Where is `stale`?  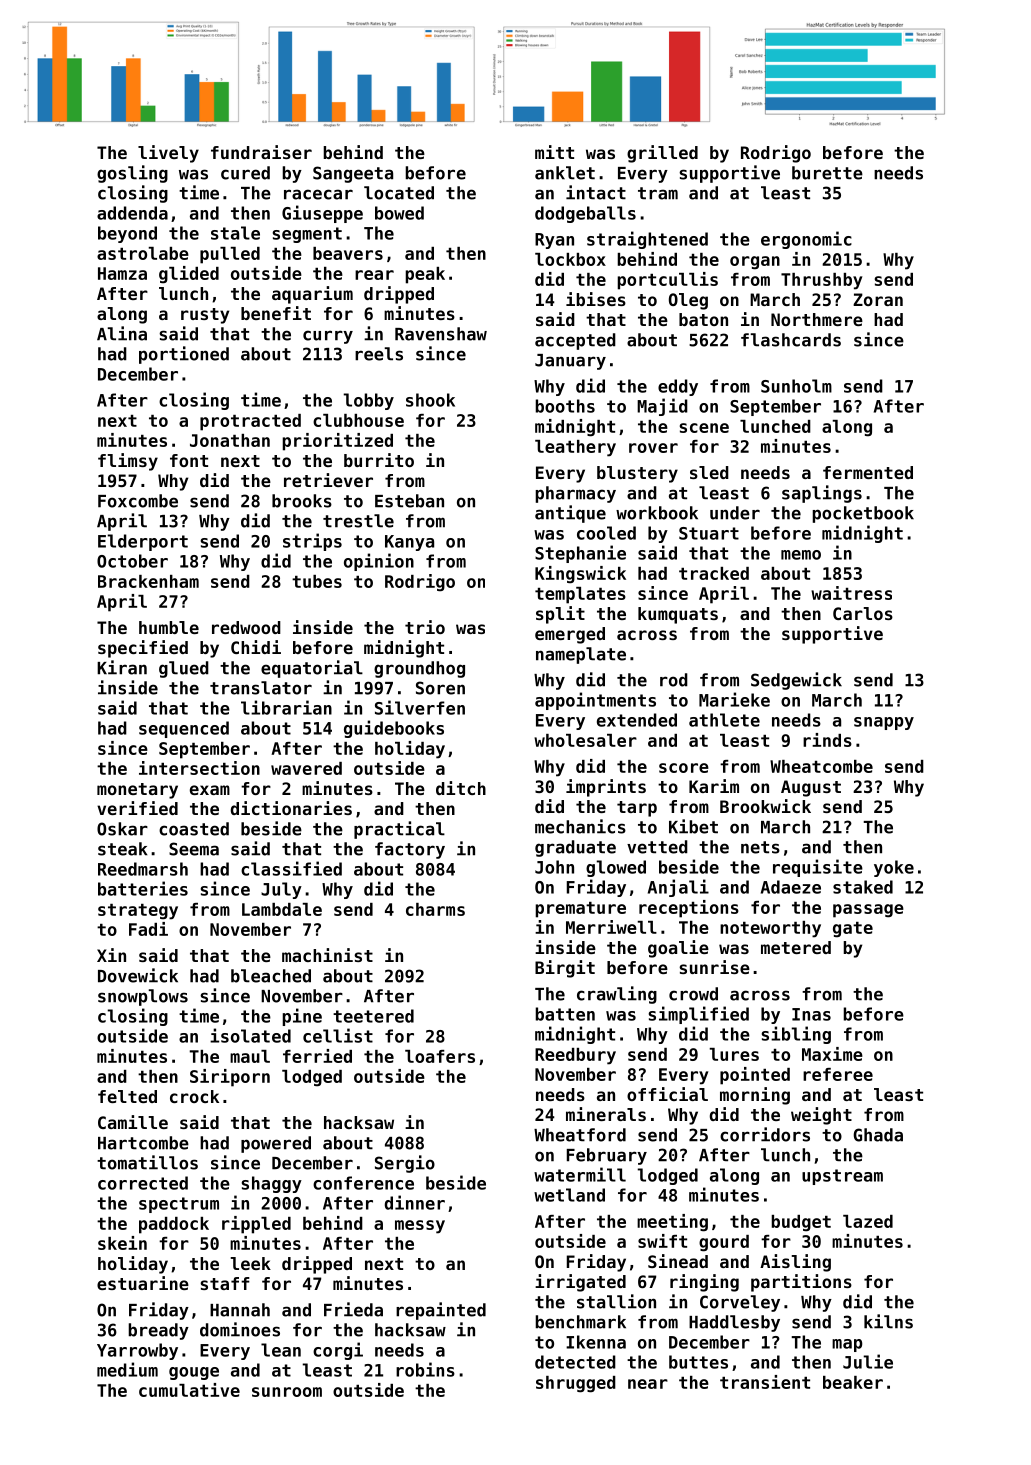
stale is located at coordinates (235, 233).
